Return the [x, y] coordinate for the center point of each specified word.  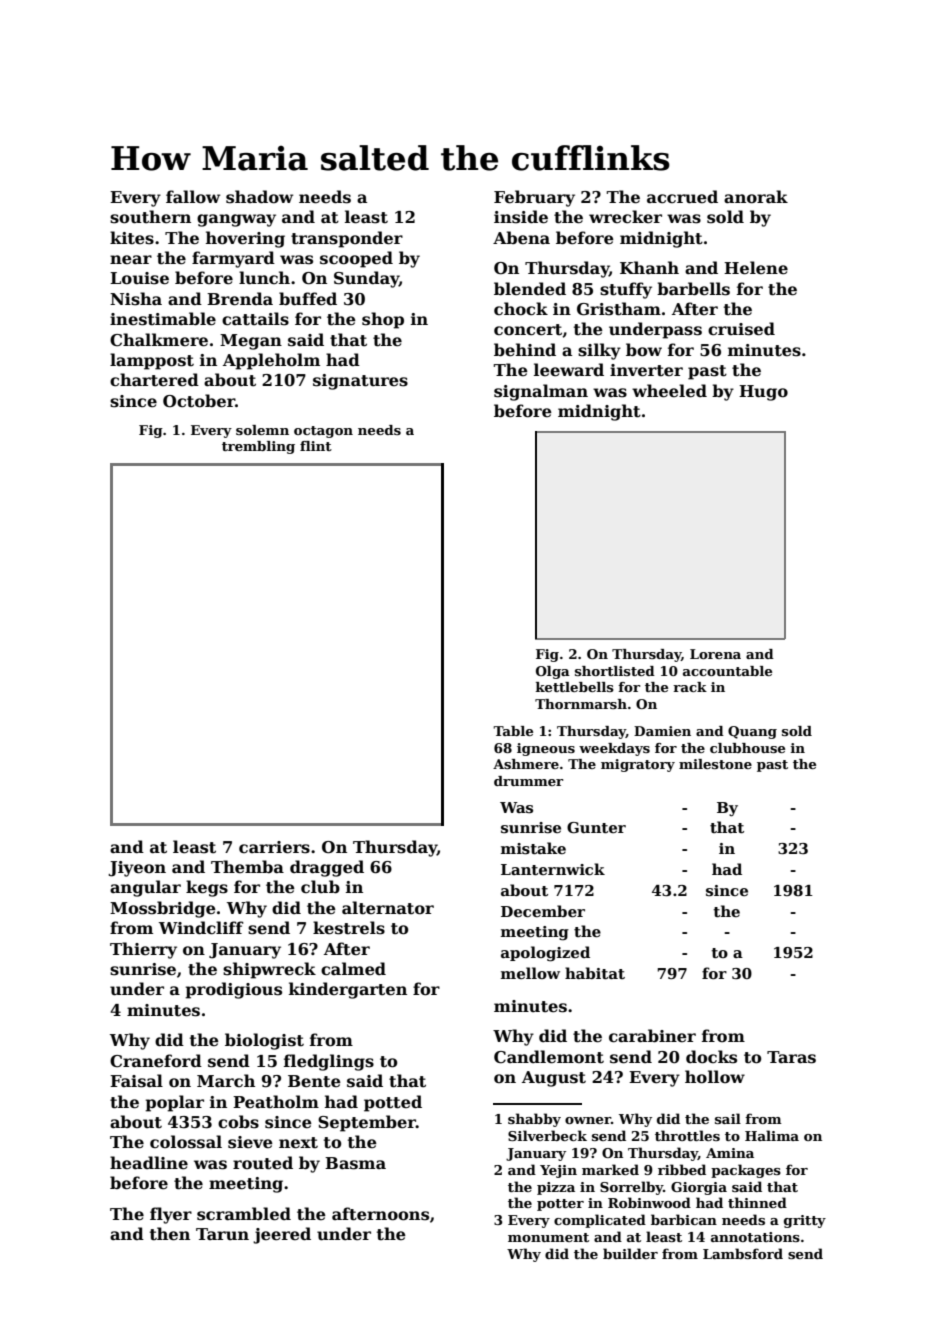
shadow [259, 197]
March [226, 1080]
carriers [274, 847]
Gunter [596, 827]
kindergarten [348, 990]
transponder [347, 239]
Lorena [715, 654]
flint [316, 446]
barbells [693, 289]
